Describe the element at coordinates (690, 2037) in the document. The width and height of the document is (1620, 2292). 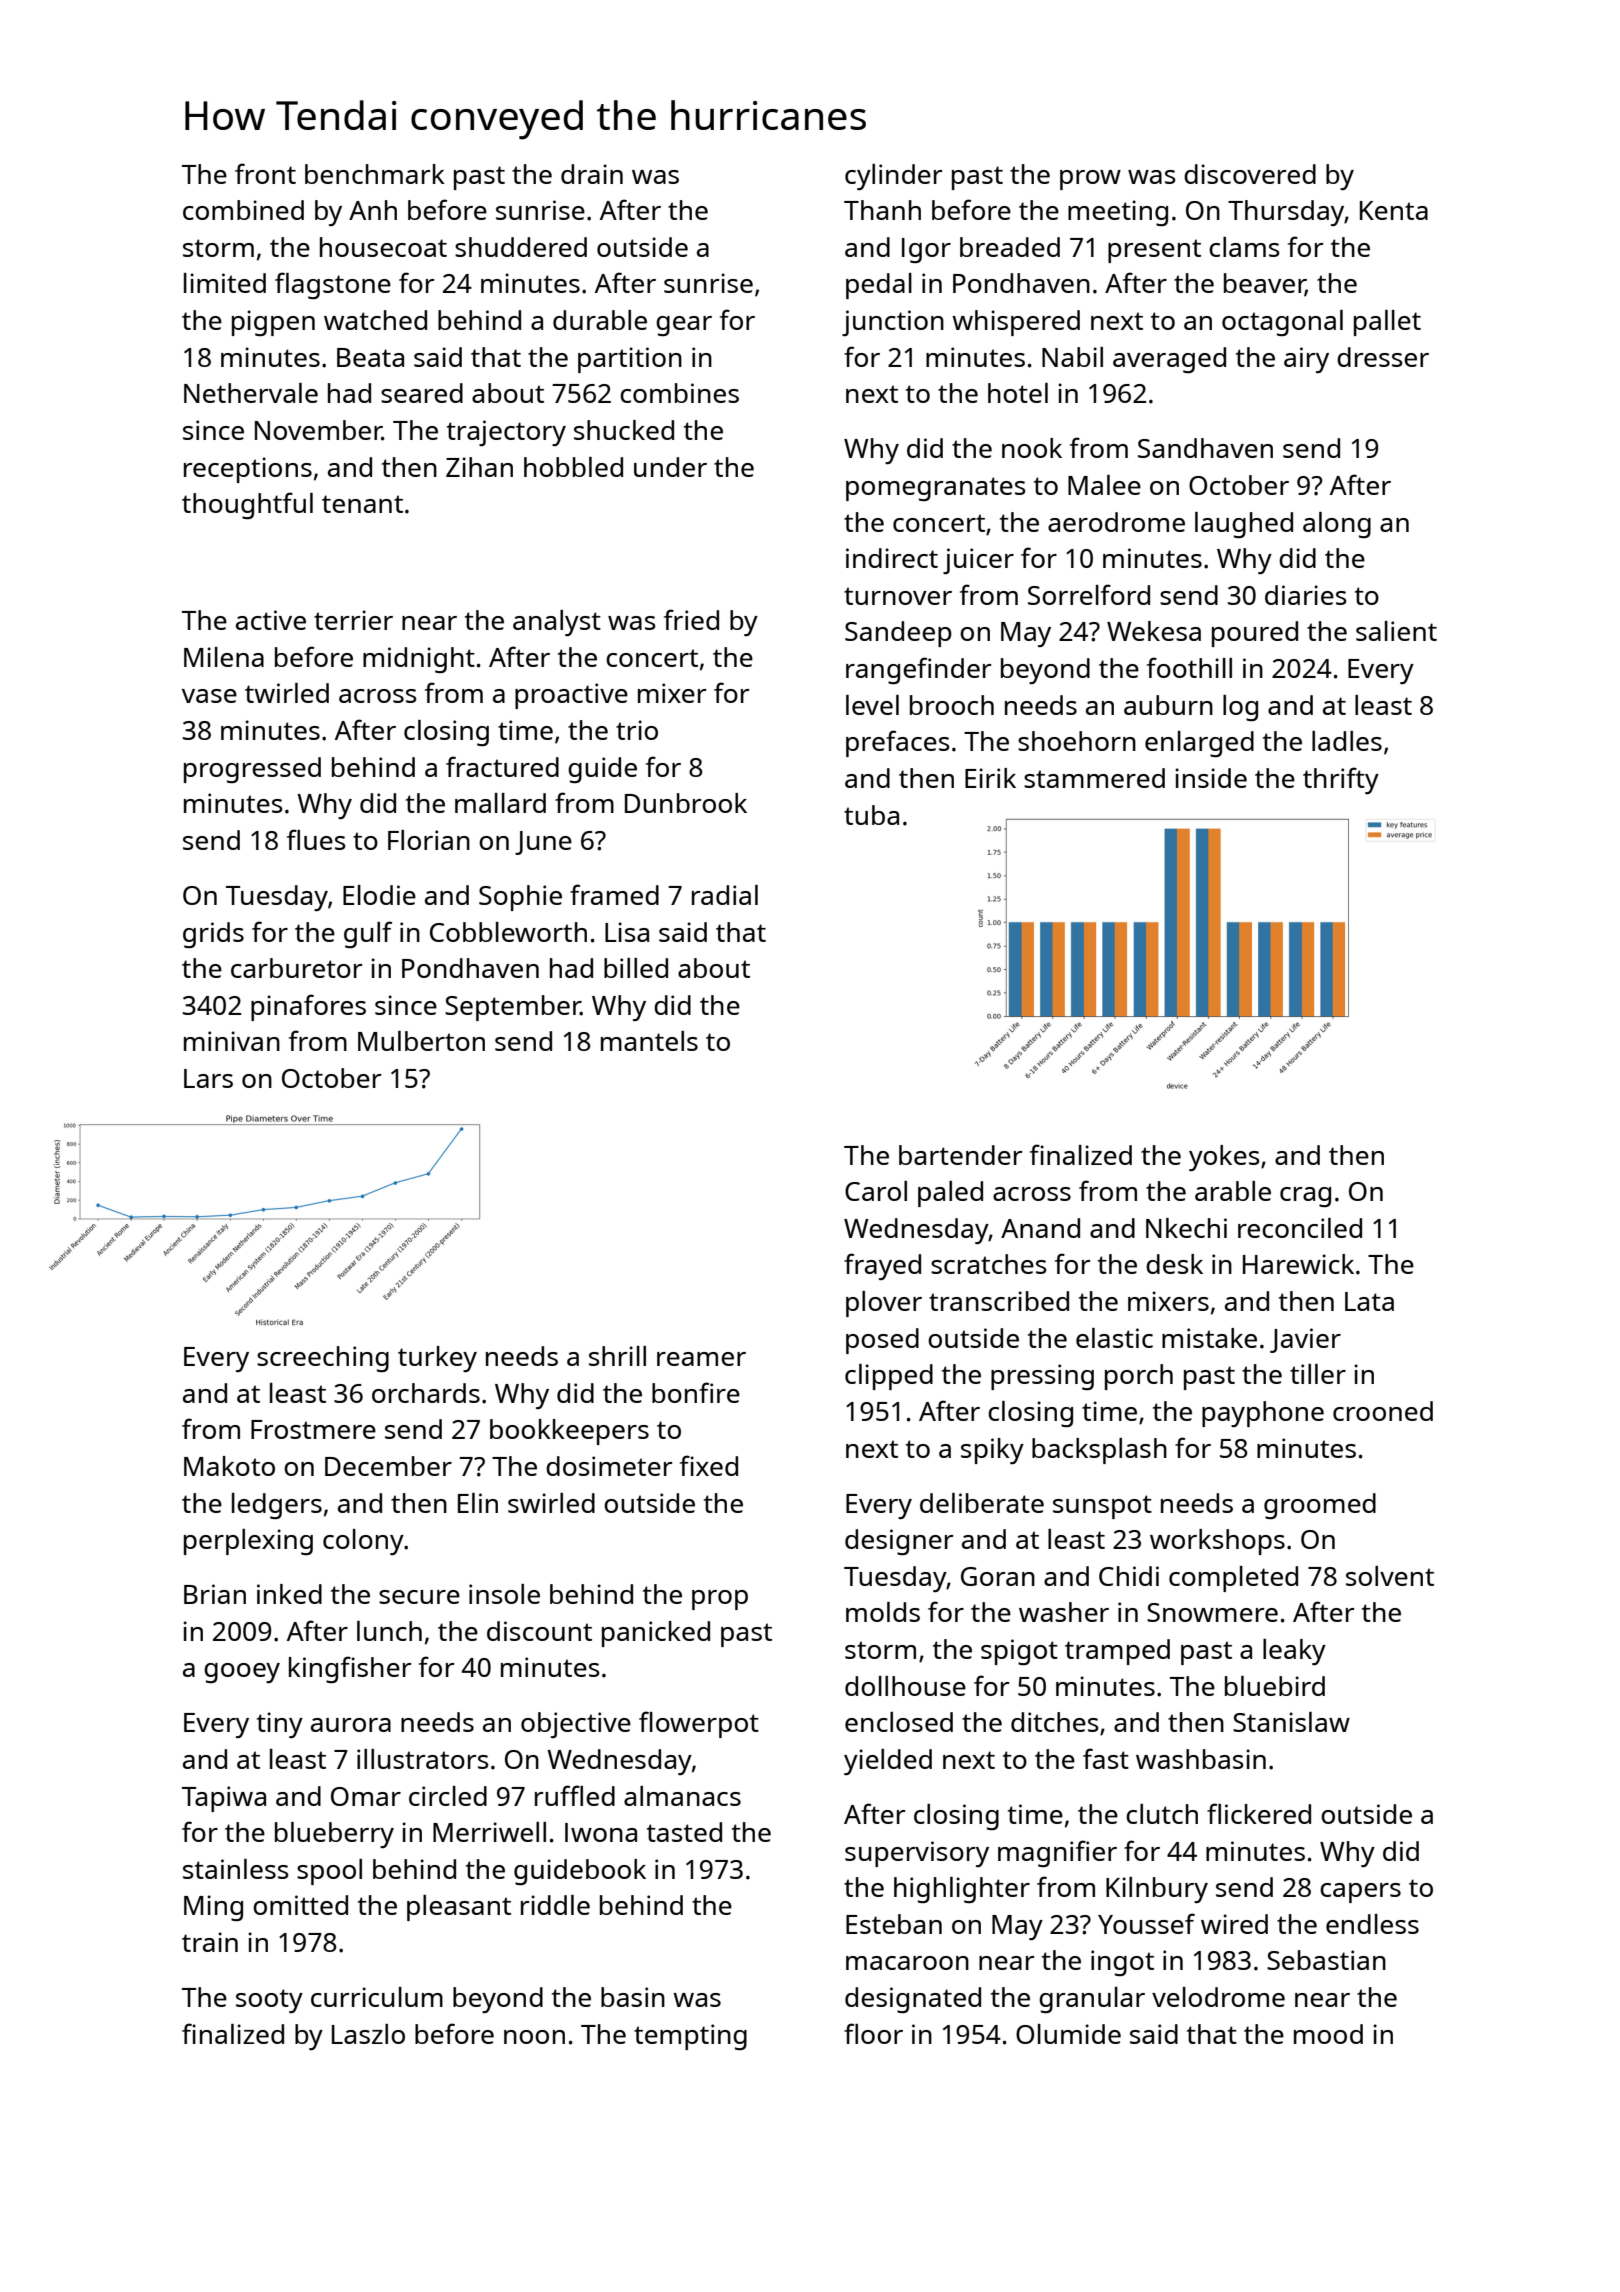
I see `tempting` at that location.
